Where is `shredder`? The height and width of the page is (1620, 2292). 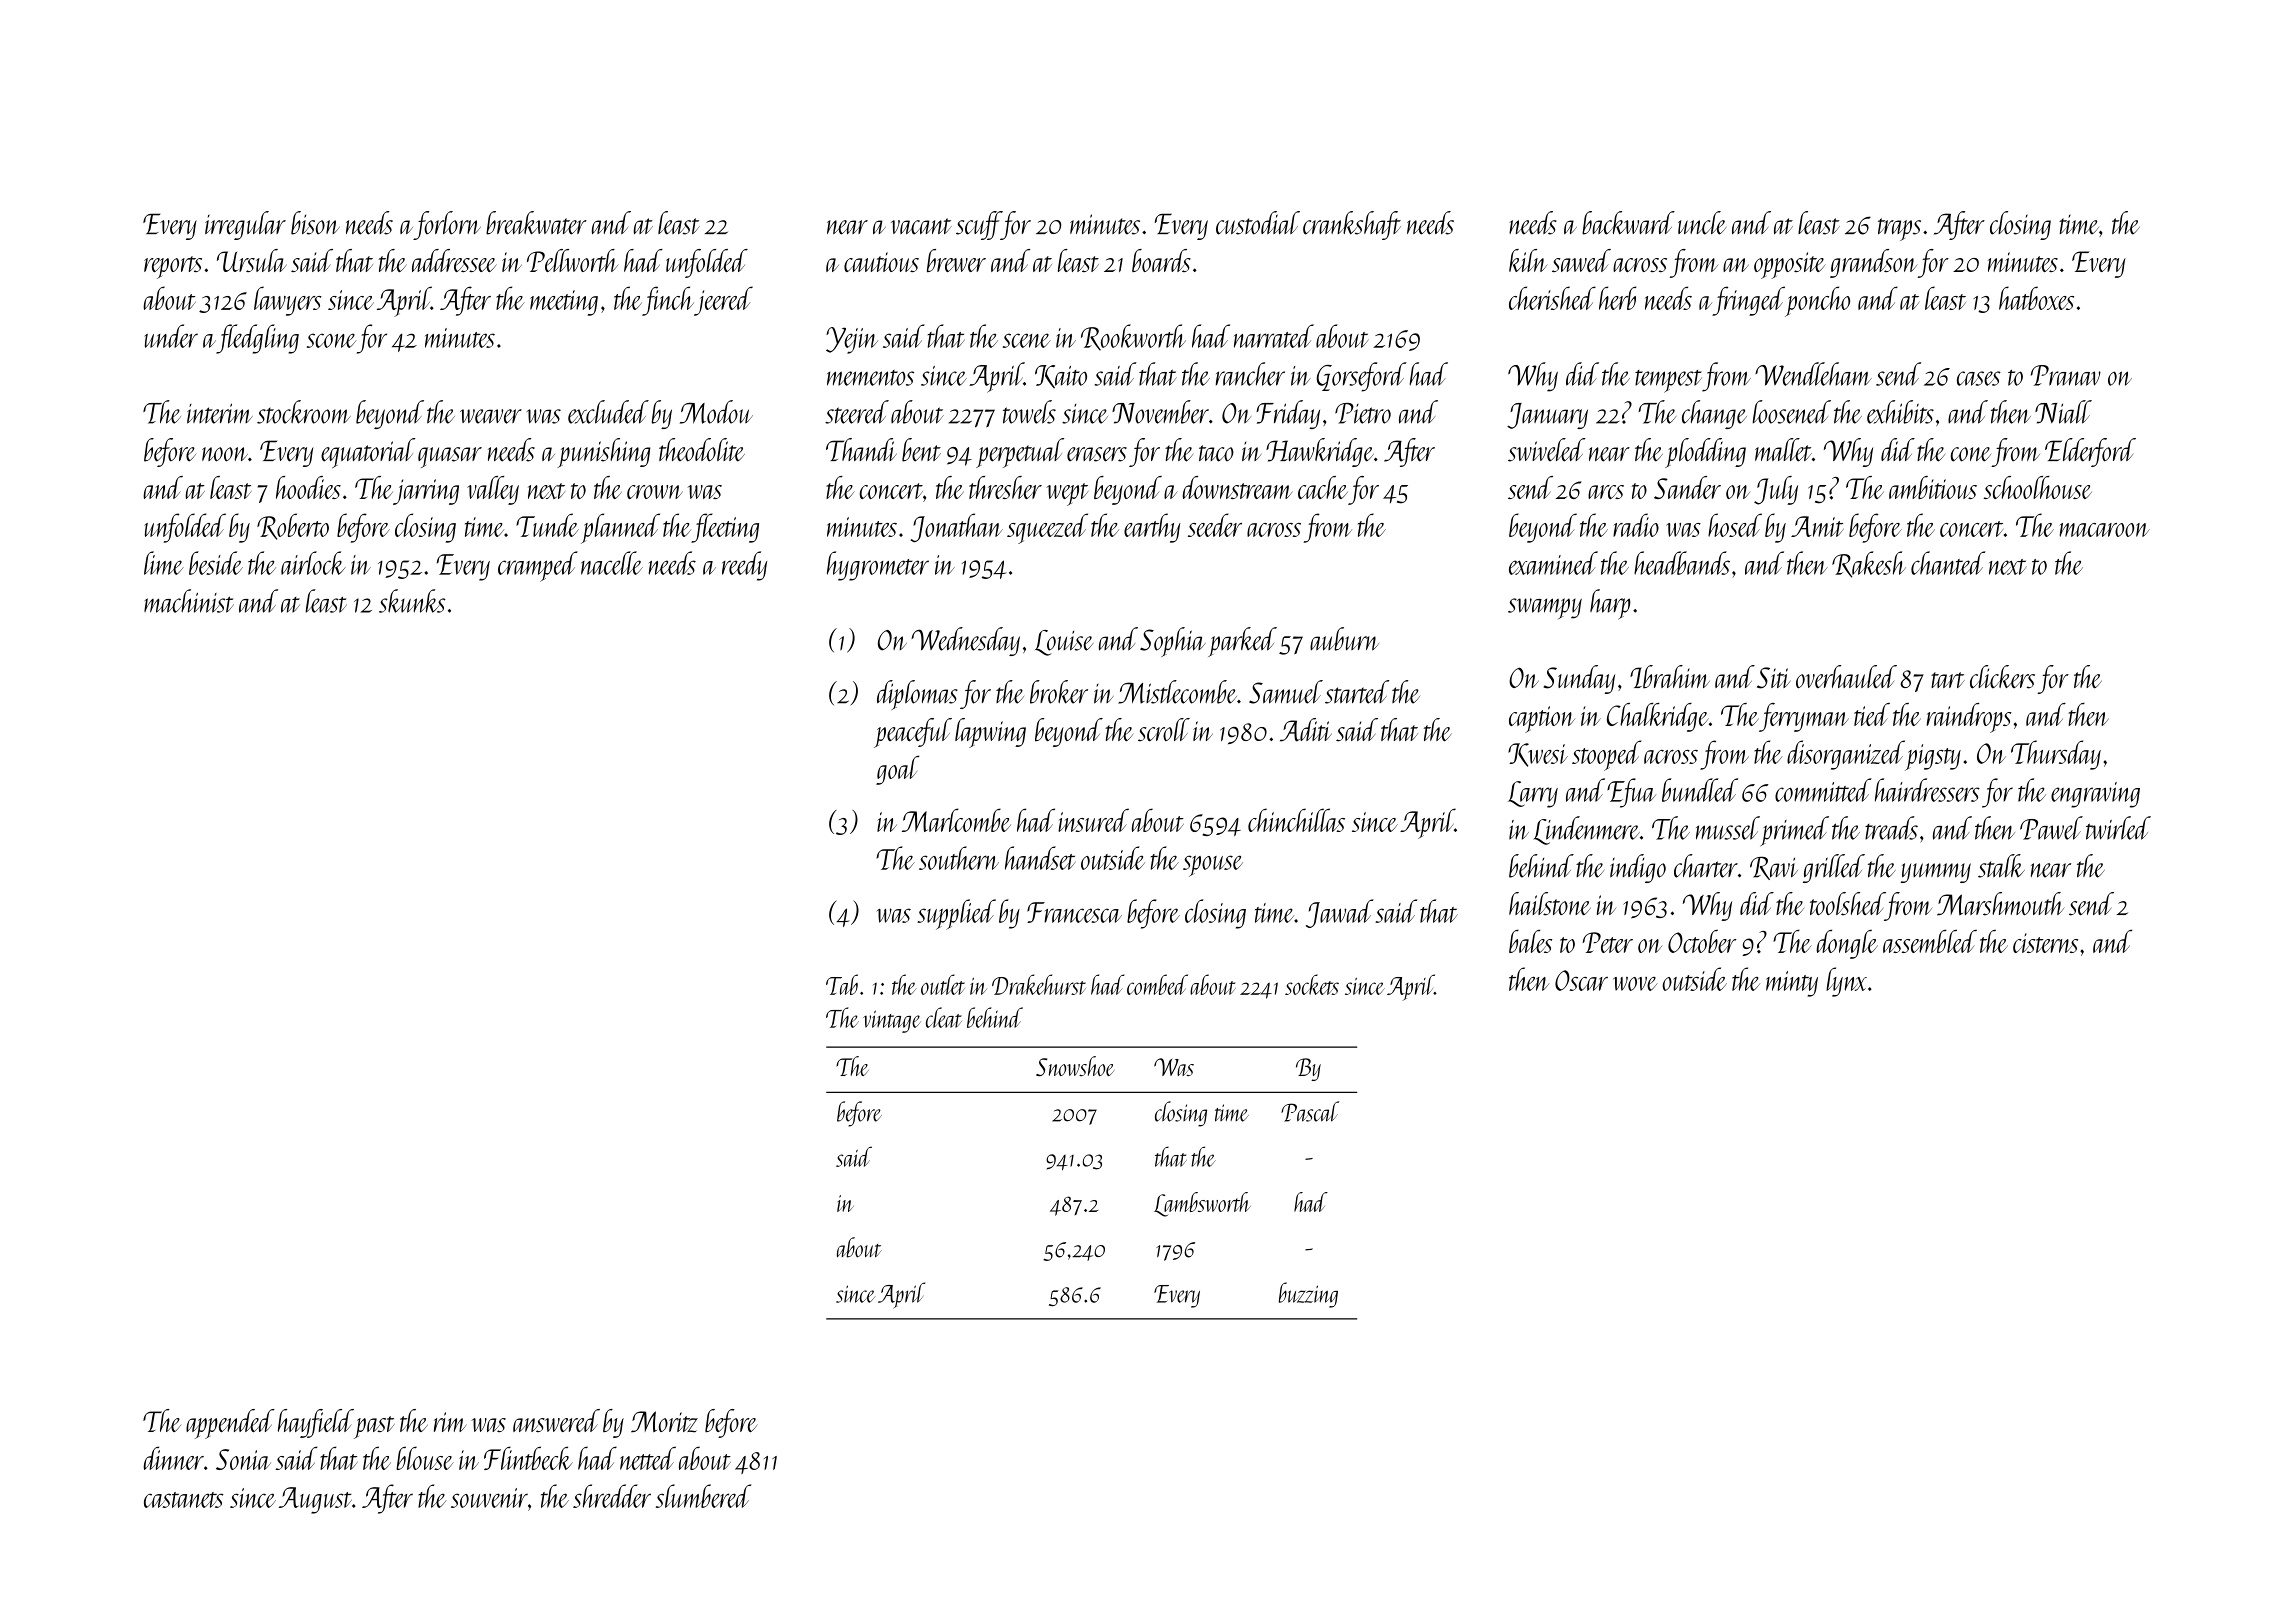 shredder is located at coordinates (612, 1496).
